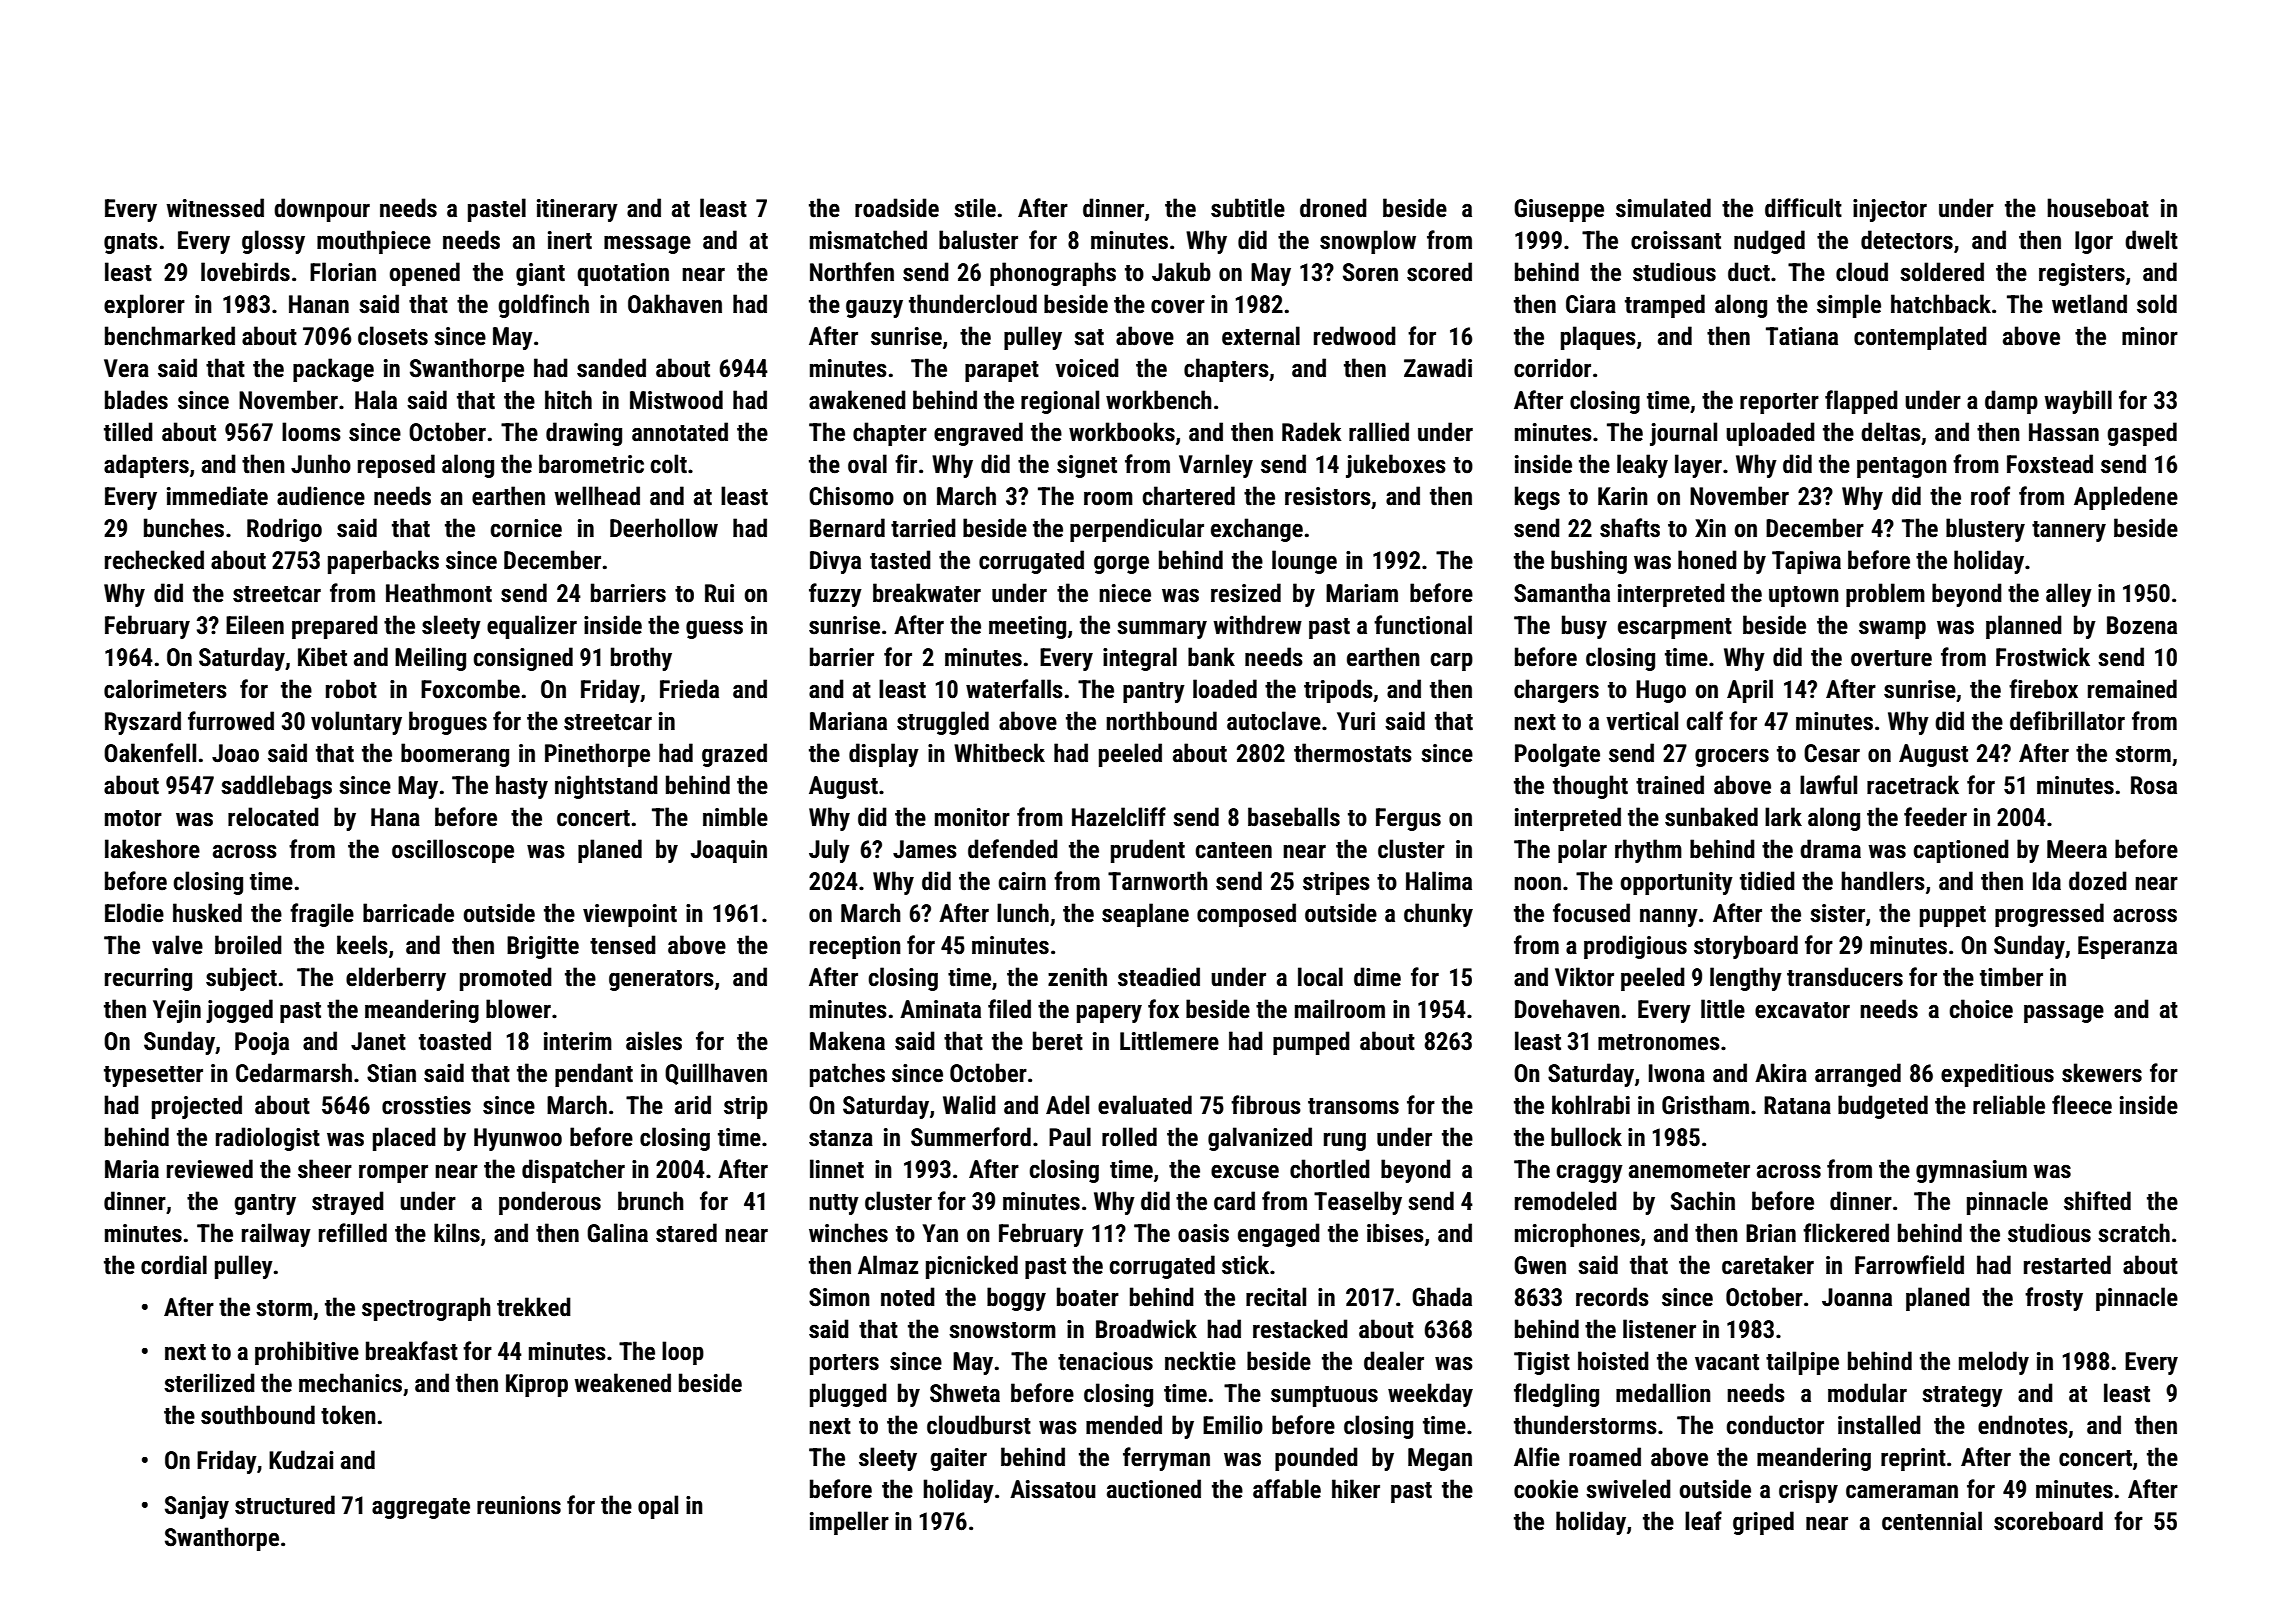 This image has width=2282, height=1614. What do you see at coordinates (1287, 1489) in the image?
I see `affable` at bounding box center [1287, 1489].
